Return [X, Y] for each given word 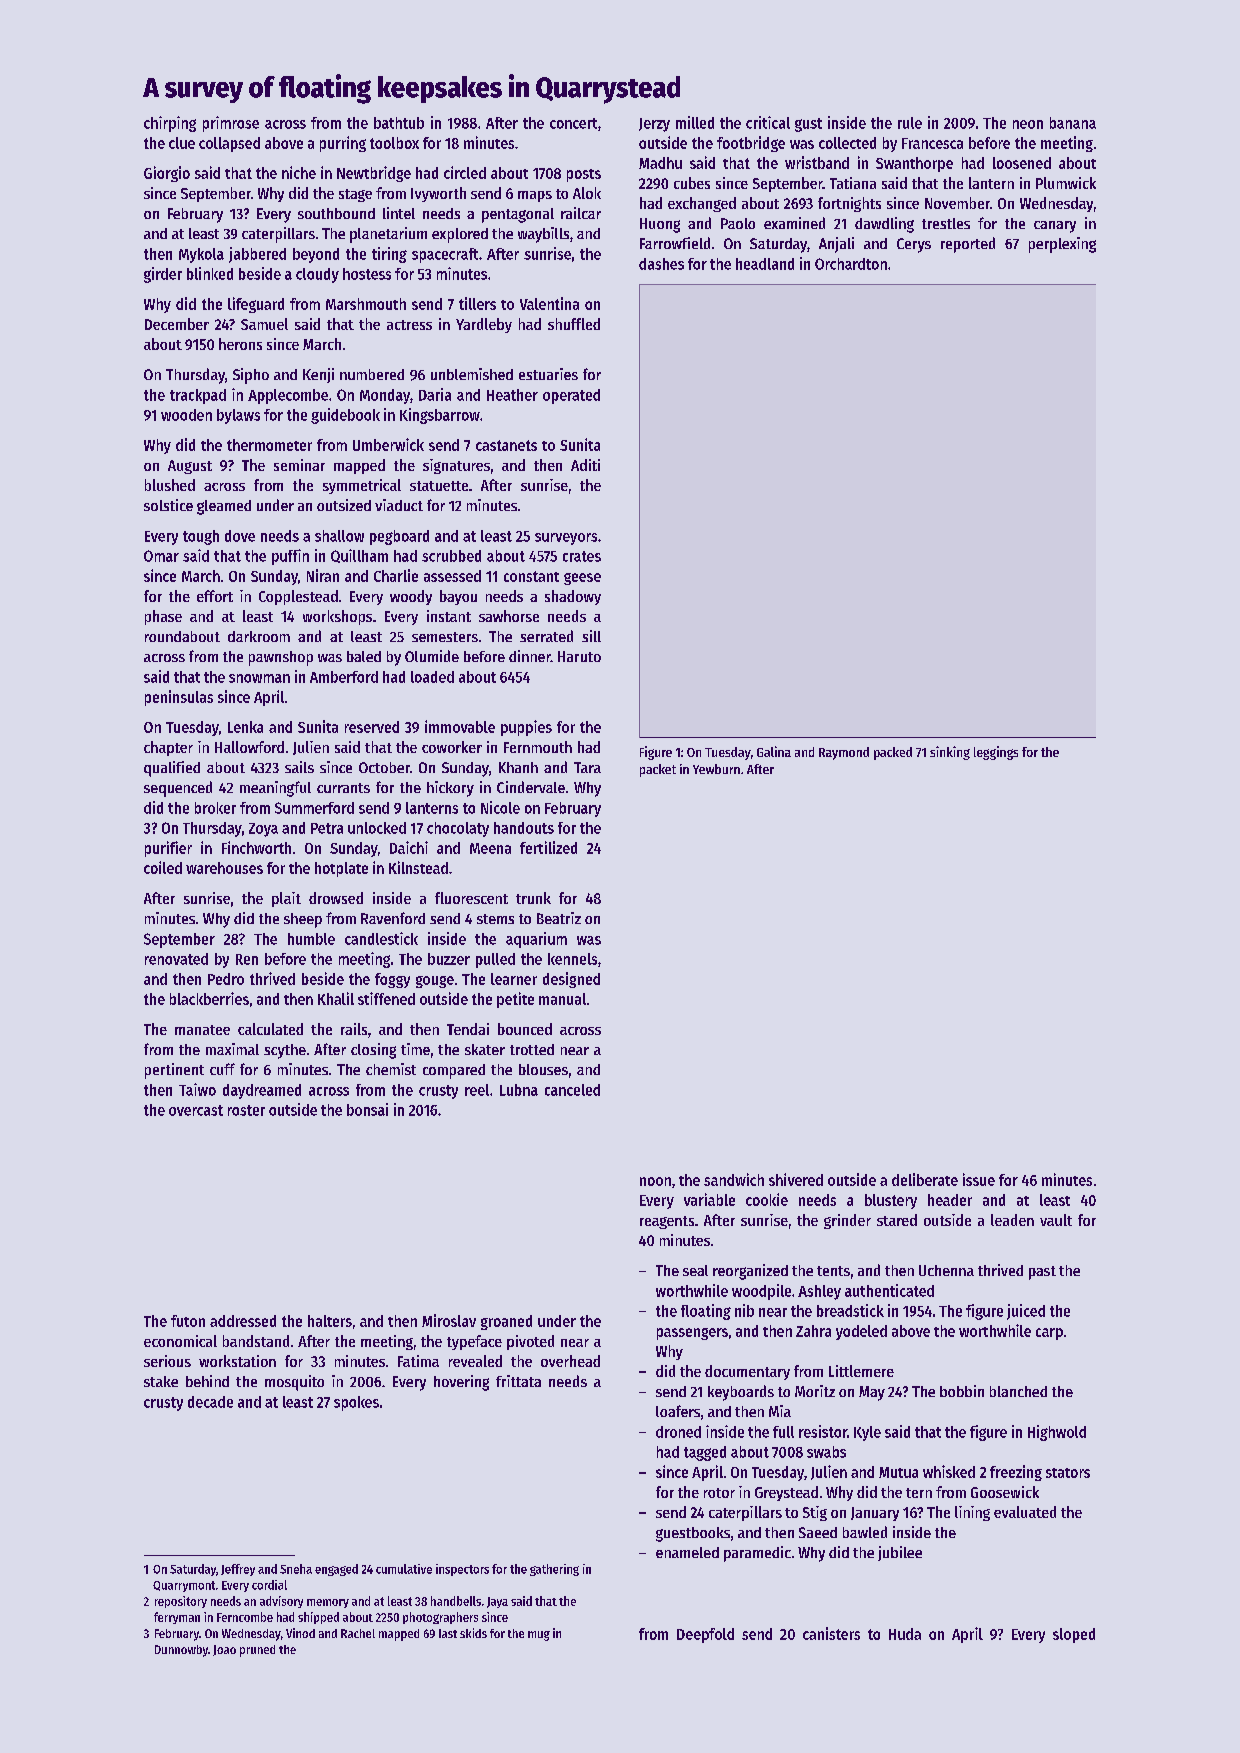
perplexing [1062, 245]
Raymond [844, 753]
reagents [667, 1222]
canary [1055, 227]
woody [411, 597]
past [1042, 1273]
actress [409, 325]
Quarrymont [184, 1586]
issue [979, 1179]
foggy [392, 980]
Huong [660, 225]
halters [330, 1321]
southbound [336, 213]
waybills [543, 235]
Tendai [468, 1029]
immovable [460, 726]
